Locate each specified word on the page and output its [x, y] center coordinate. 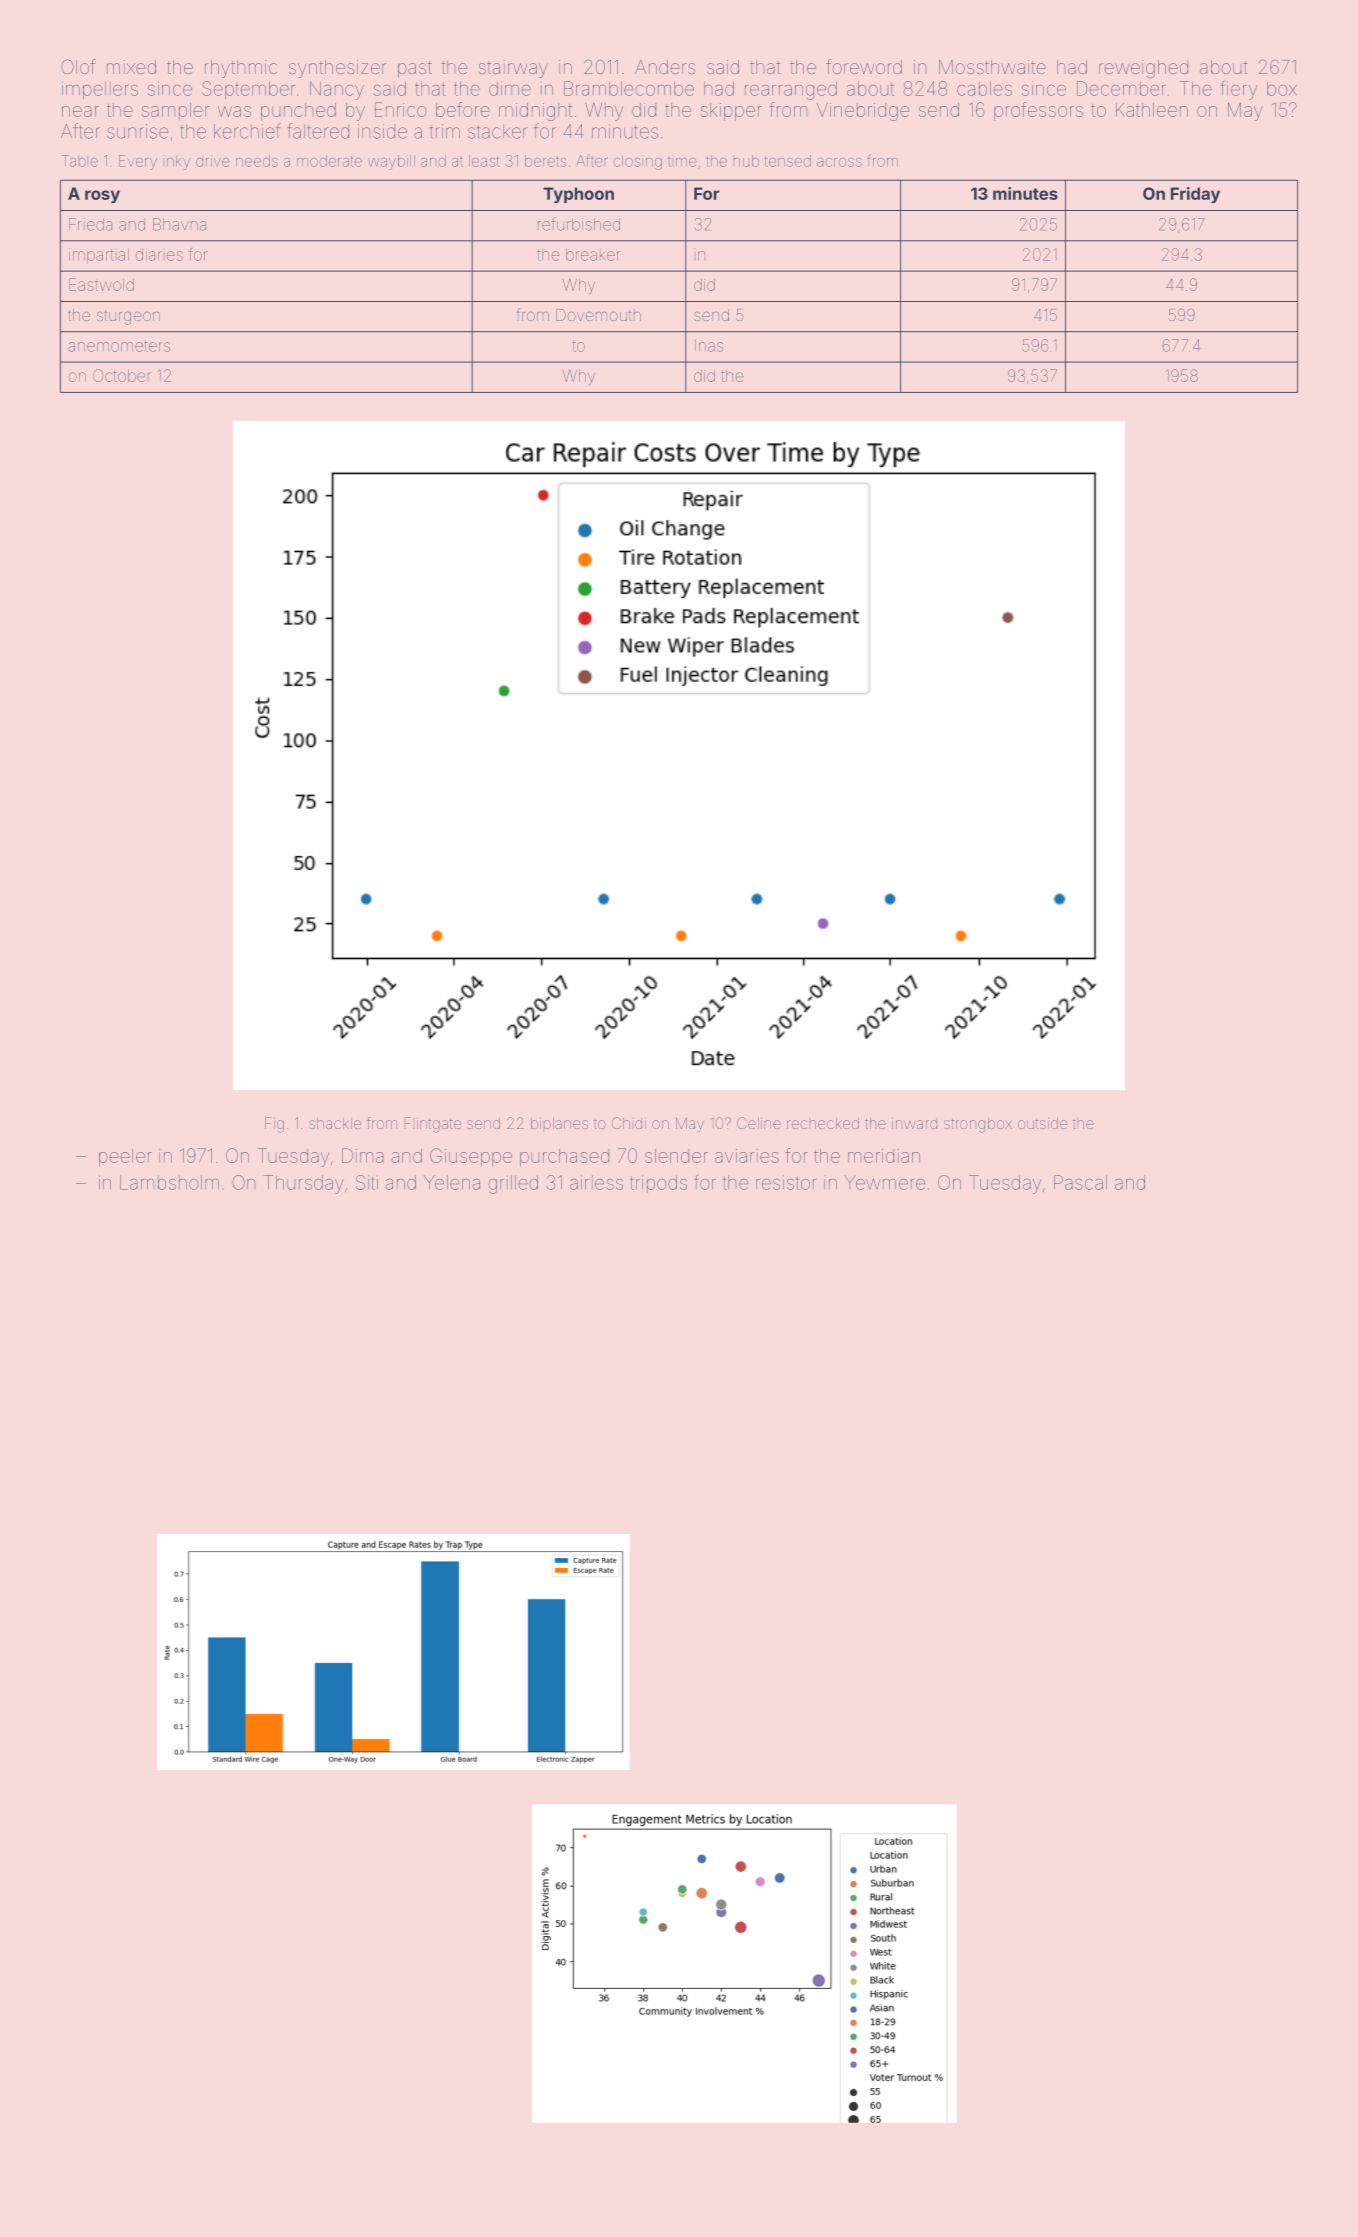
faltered [318, 131]
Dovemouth [598, 315]
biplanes [559, 1123]
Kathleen [1152, 110]
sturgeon [128, 317]
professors [1038, 111]
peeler [125, 1158]
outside [1042, 1123]
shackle [335, 1123]
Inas [709, 346]
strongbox [978, 1125]
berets [545, 161]
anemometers [119, 346]
